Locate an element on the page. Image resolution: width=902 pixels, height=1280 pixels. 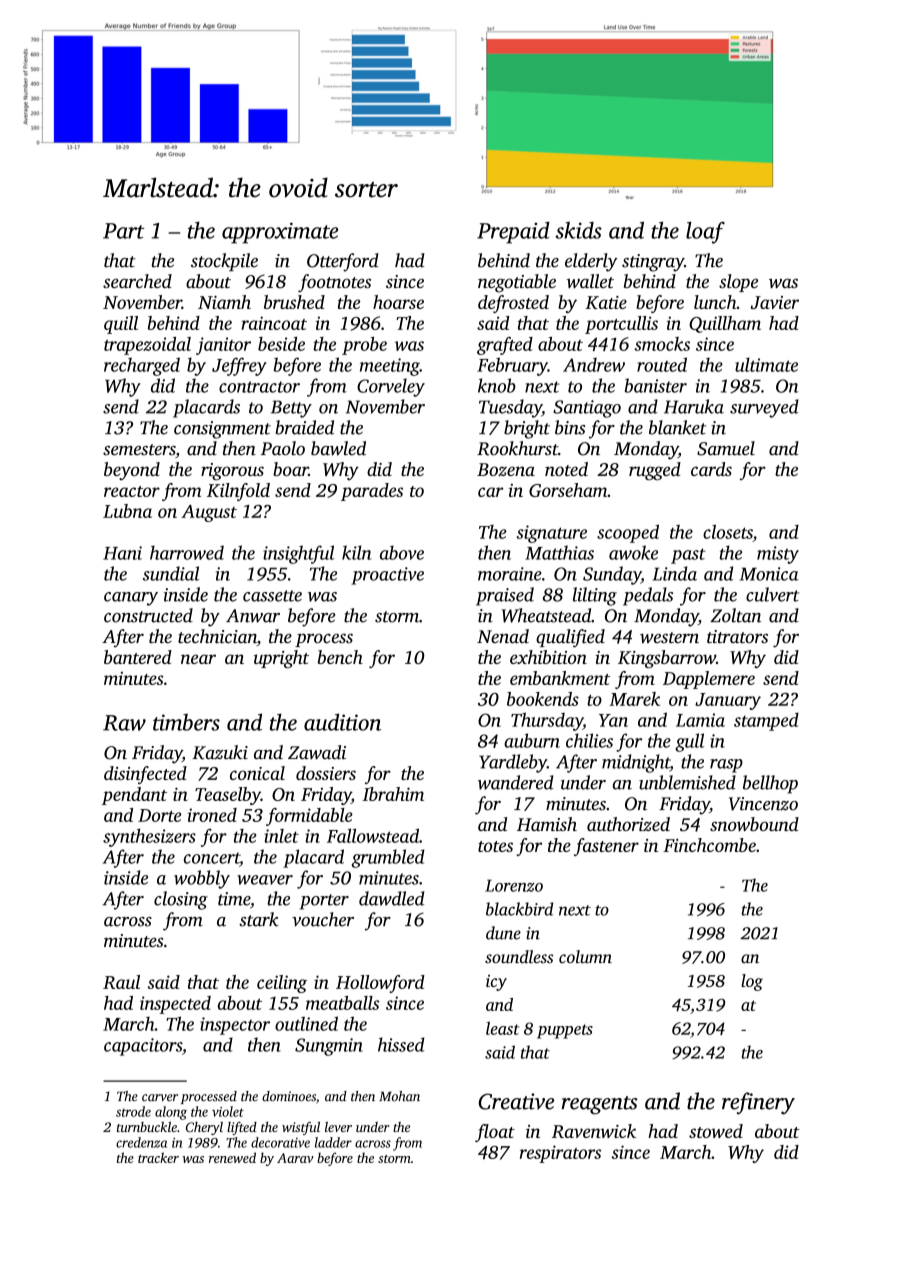
canary is located at coordinates (131, 599).
